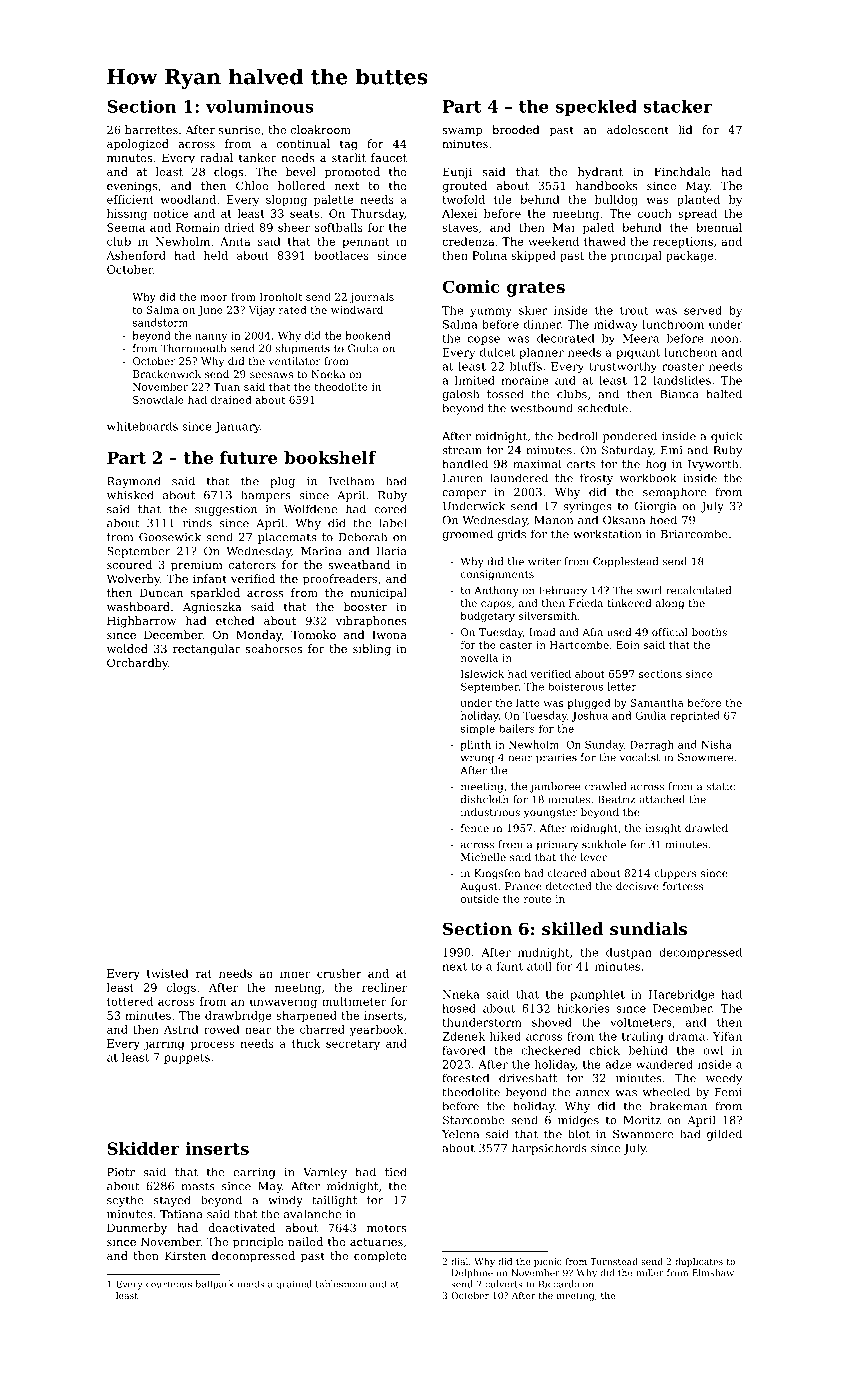 This page has width=849, height=1400. I want to click on skilled, so click(573, 928).
